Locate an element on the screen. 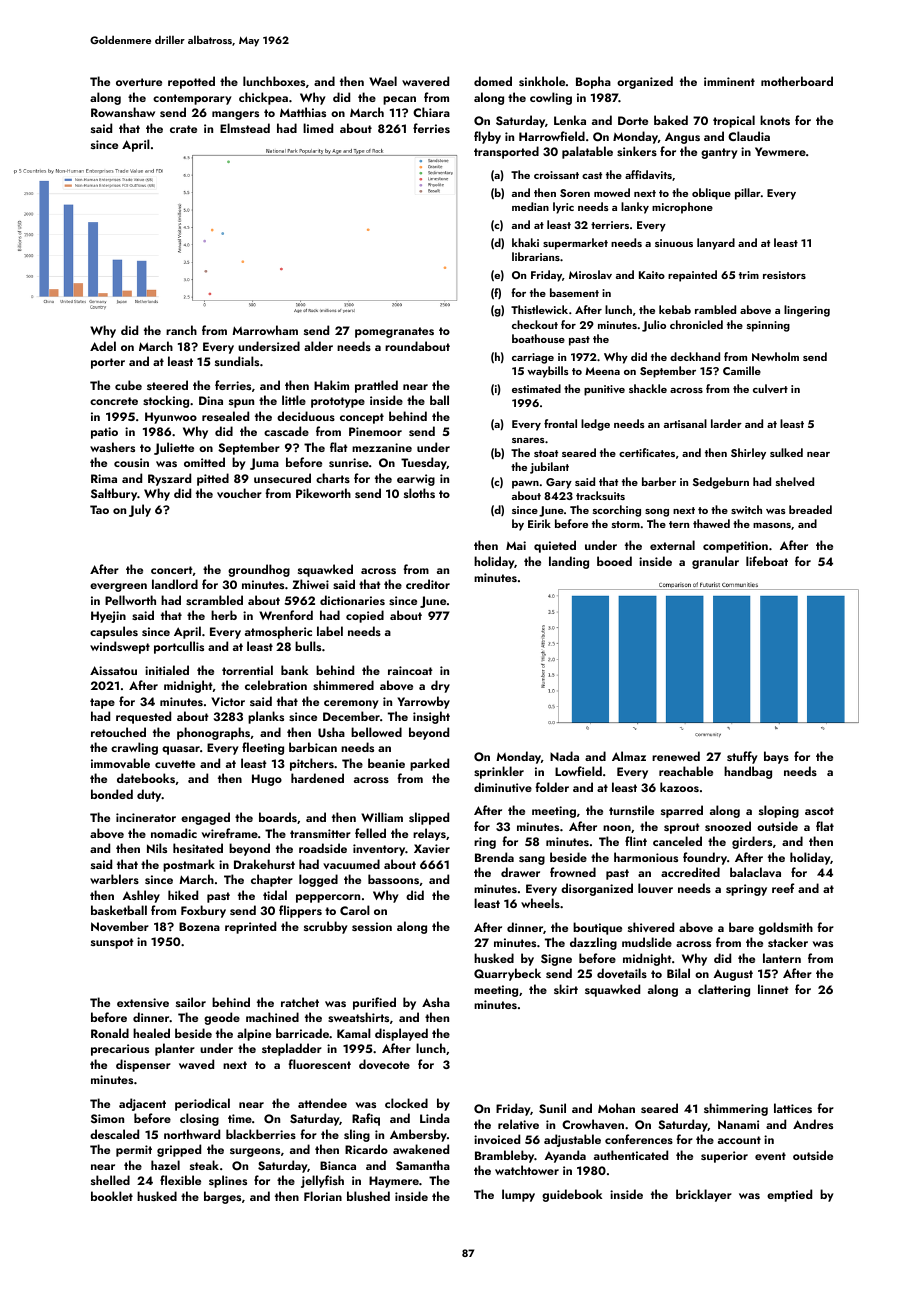  dictionaries is located at coordinates (352, 600).
